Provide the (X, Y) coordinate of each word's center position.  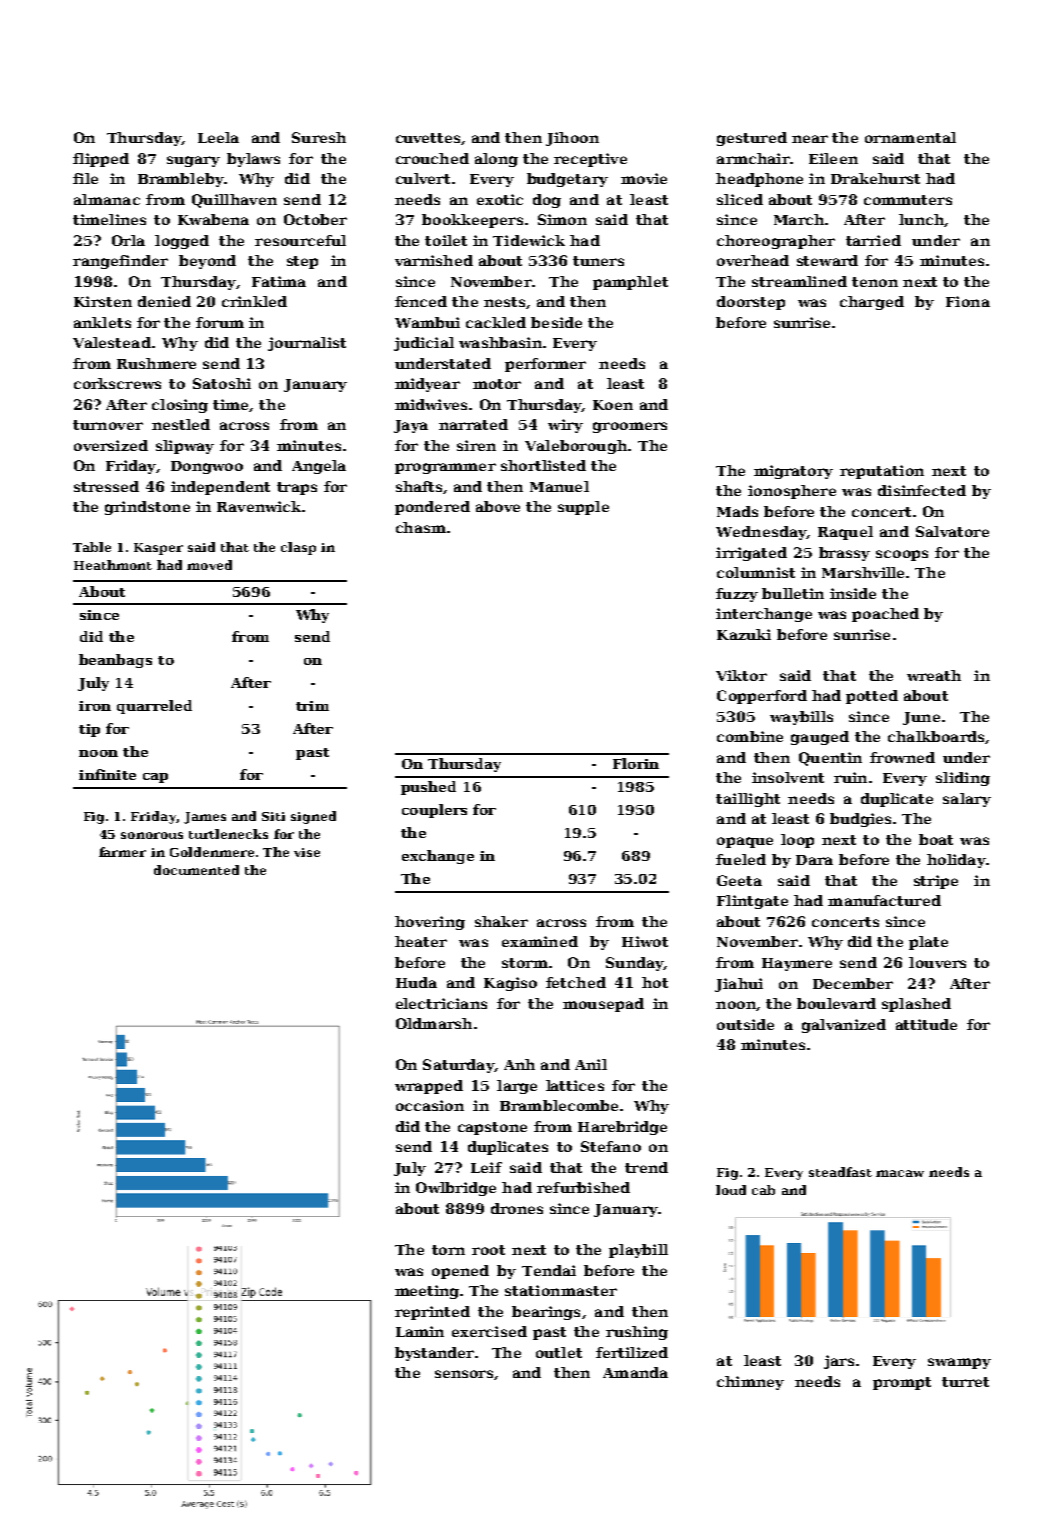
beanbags (115, 661)
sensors (464, 1374)
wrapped (429, 1087)
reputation (882, 472)
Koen (613, 405)
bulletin (793, 593)
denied (164, 301)
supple (583, 508)
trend (646, 1167)
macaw (900, 1173)
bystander (434, 1354)
